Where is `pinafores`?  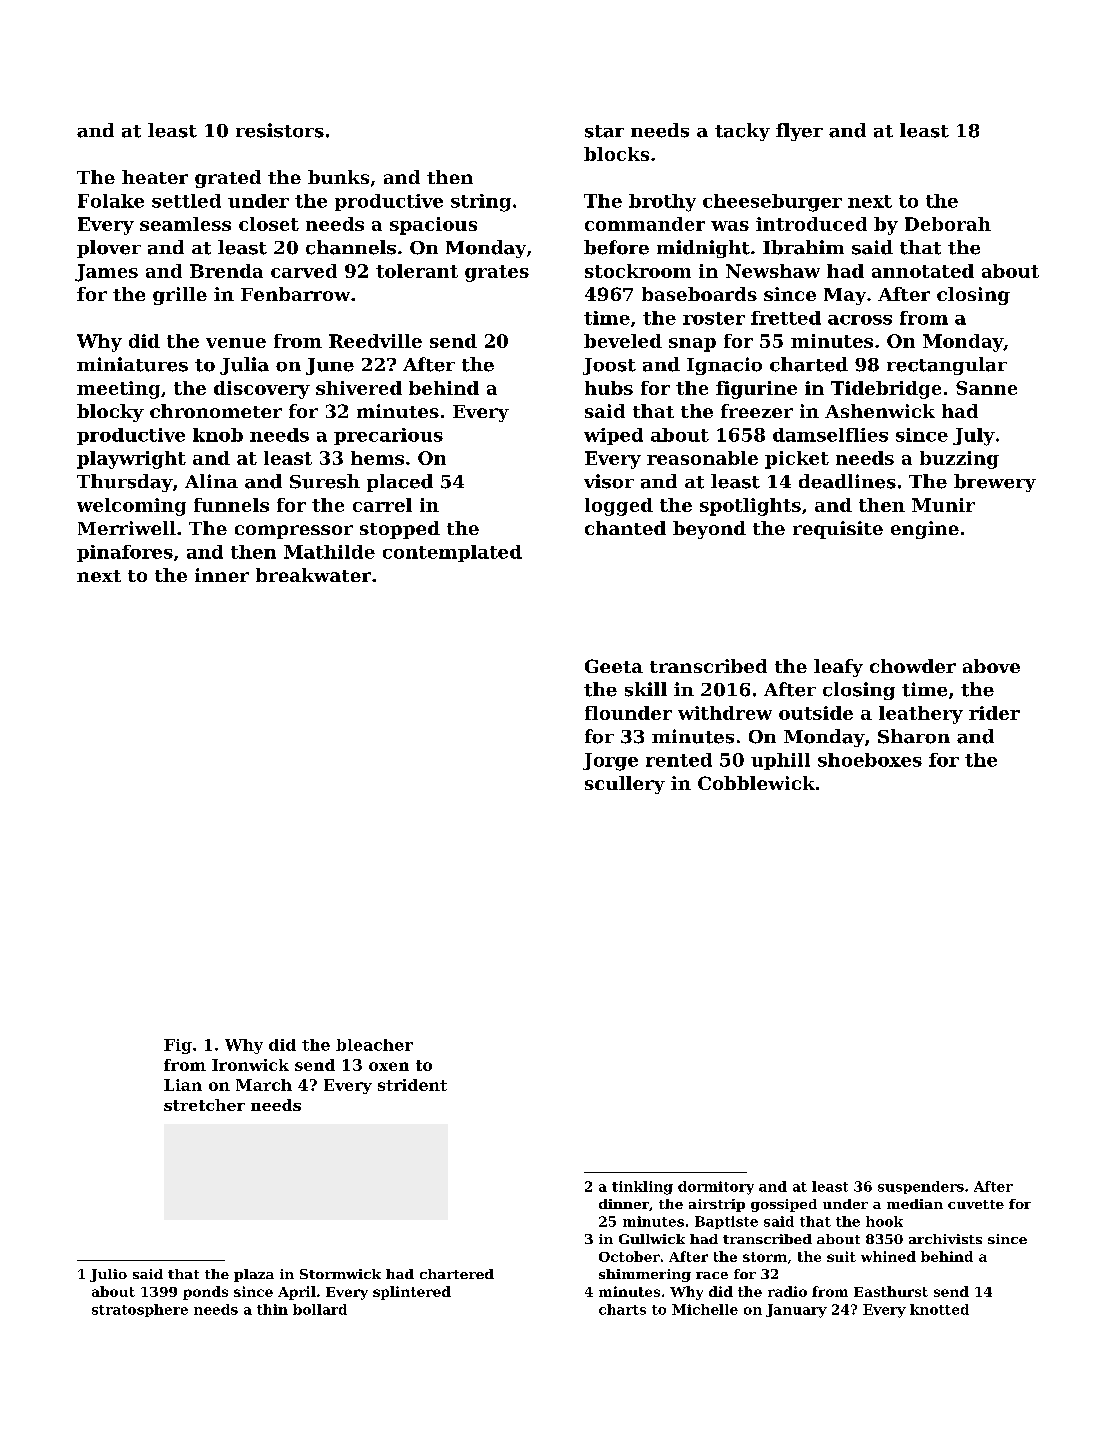 pinafores is located at coordinates (125, 553).
